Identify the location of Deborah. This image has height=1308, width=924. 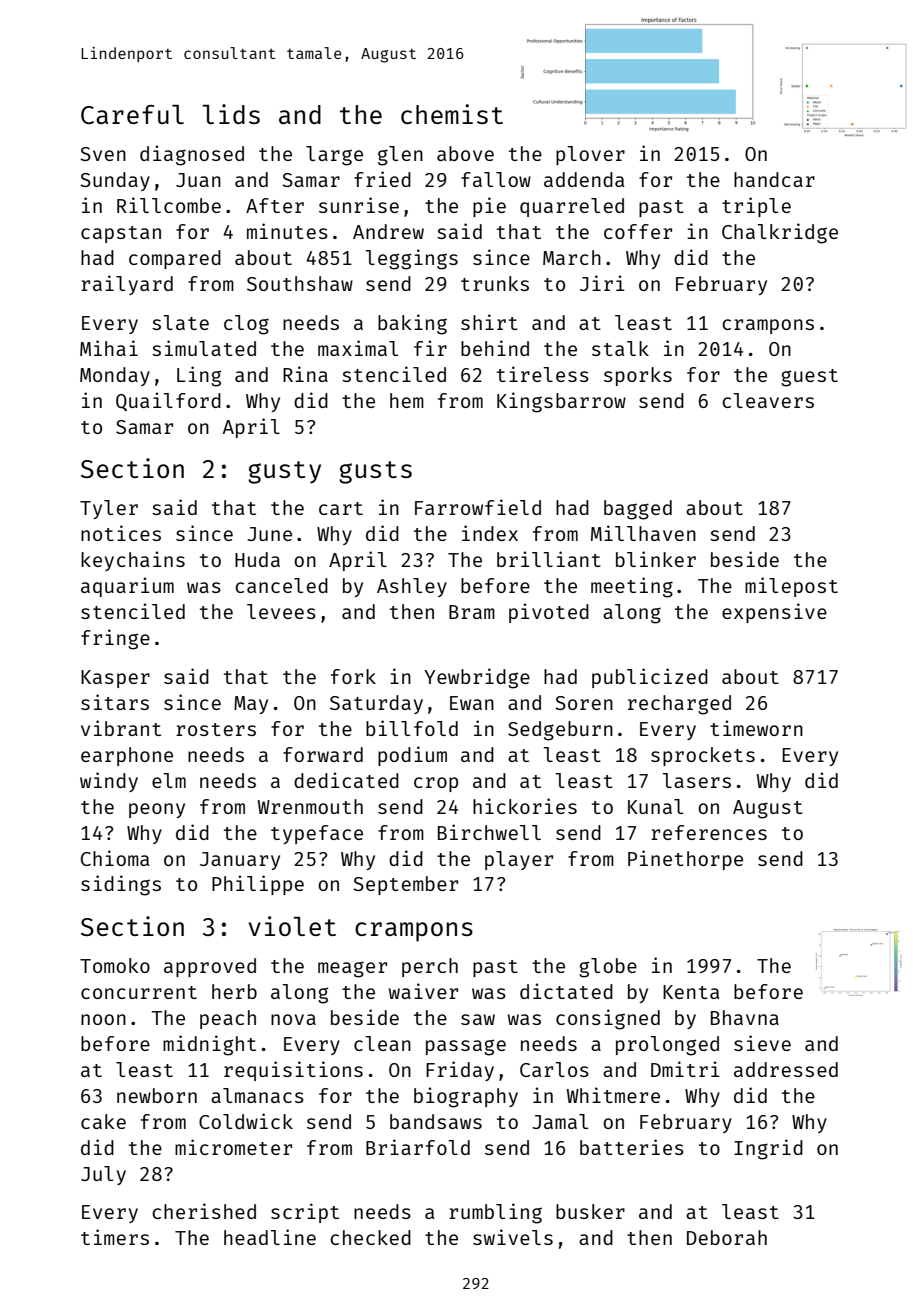
(727, 1237).
